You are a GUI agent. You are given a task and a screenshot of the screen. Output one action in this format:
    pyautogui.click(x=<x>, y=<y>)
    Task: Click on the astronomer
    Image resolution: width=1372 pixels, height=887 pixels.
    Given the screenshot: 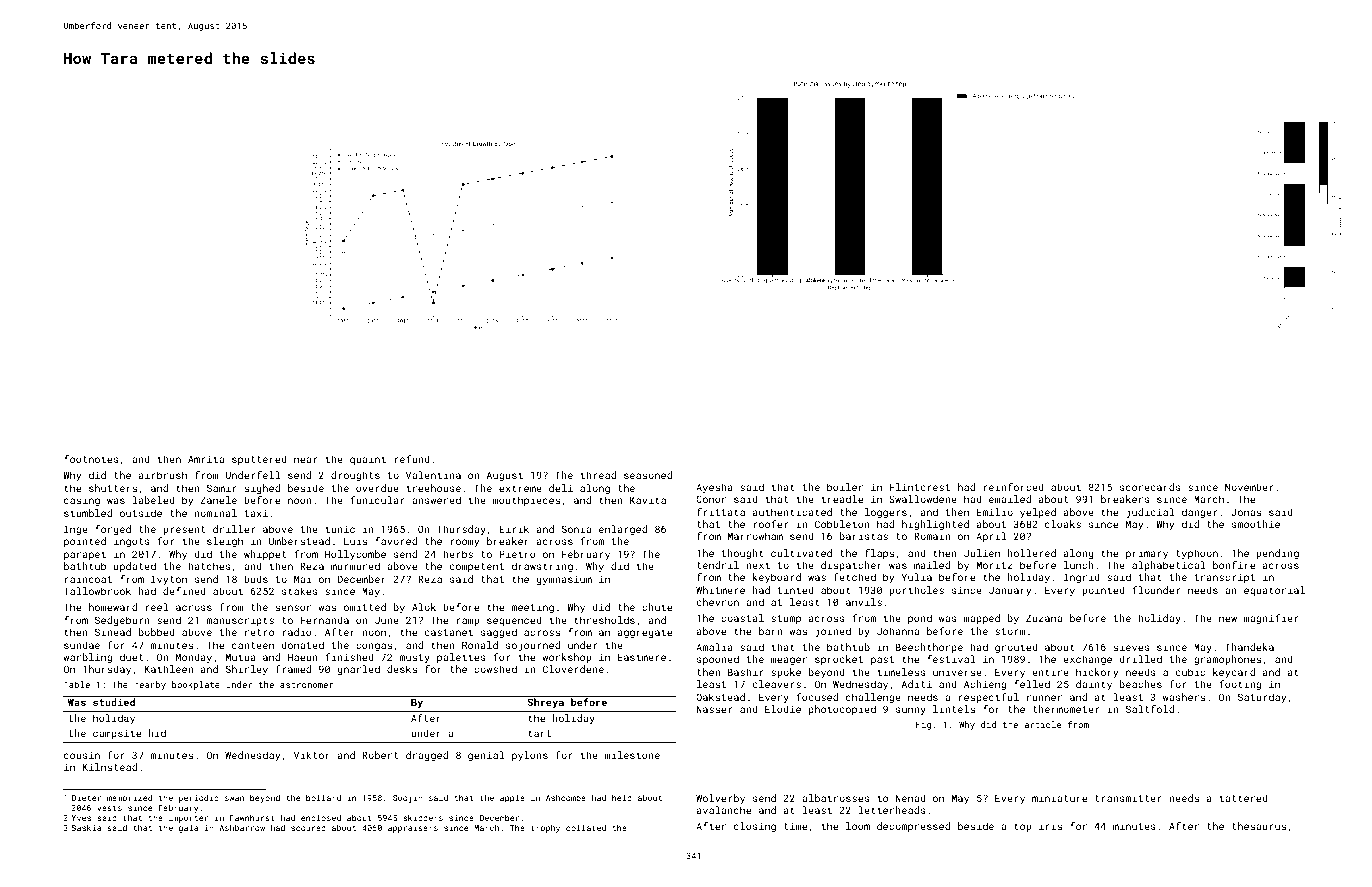 What is the action you would take?
    pyautogui.click(x=306, y=685)
